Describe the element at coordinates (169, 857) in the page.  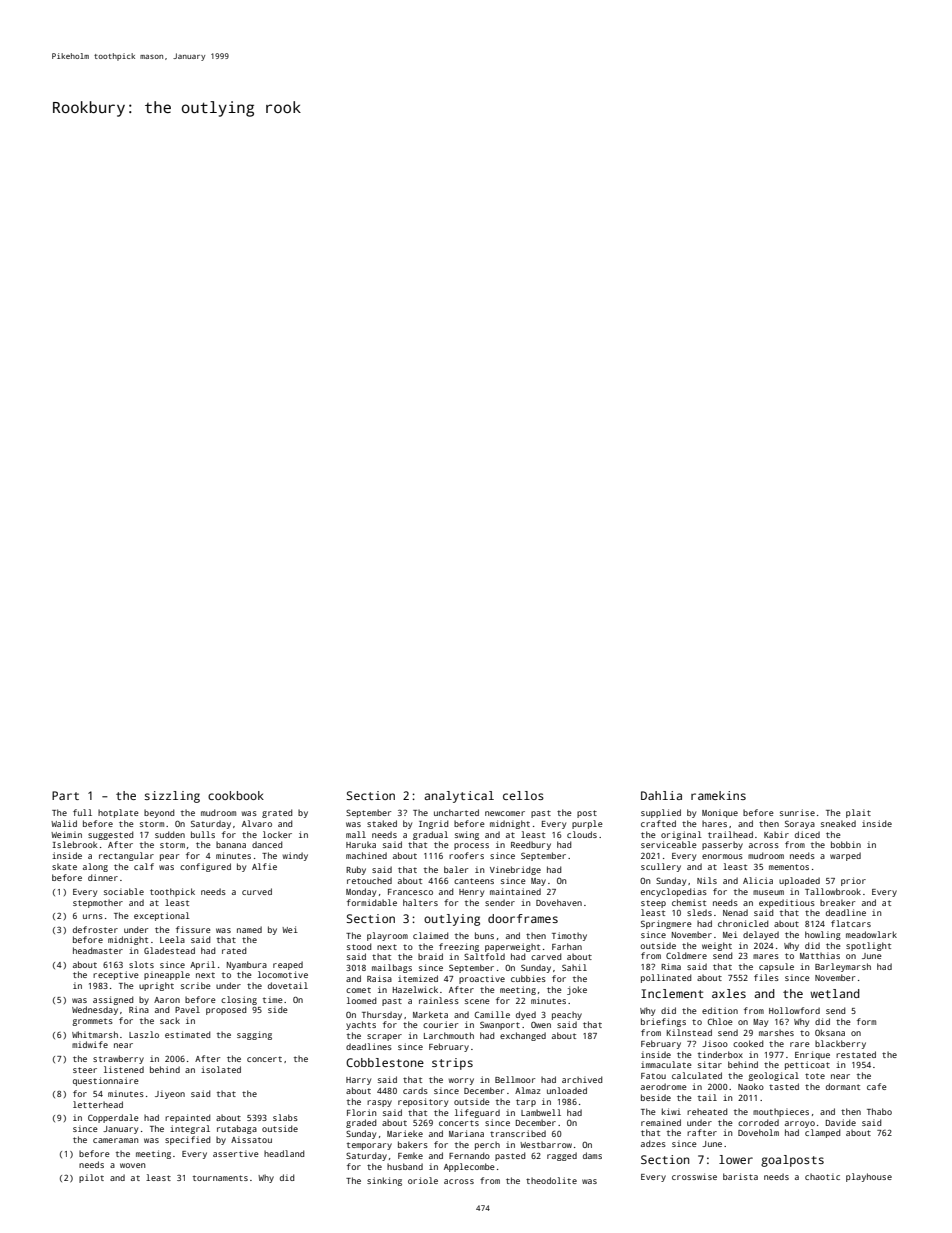
I see `pear` at that location.
